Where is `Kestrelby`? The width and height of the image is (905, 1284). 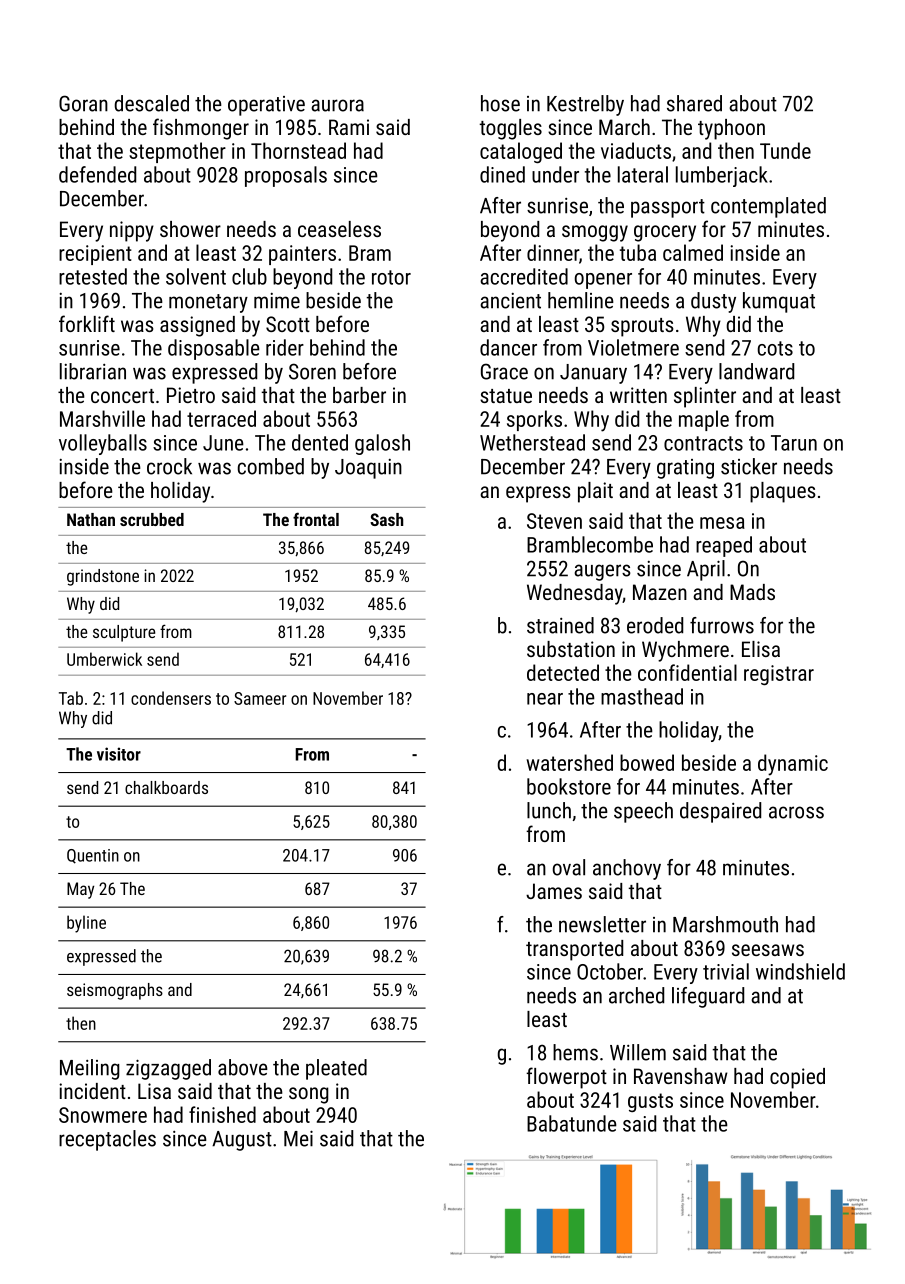
Kestrelby is located at coordinates (585, 105).
